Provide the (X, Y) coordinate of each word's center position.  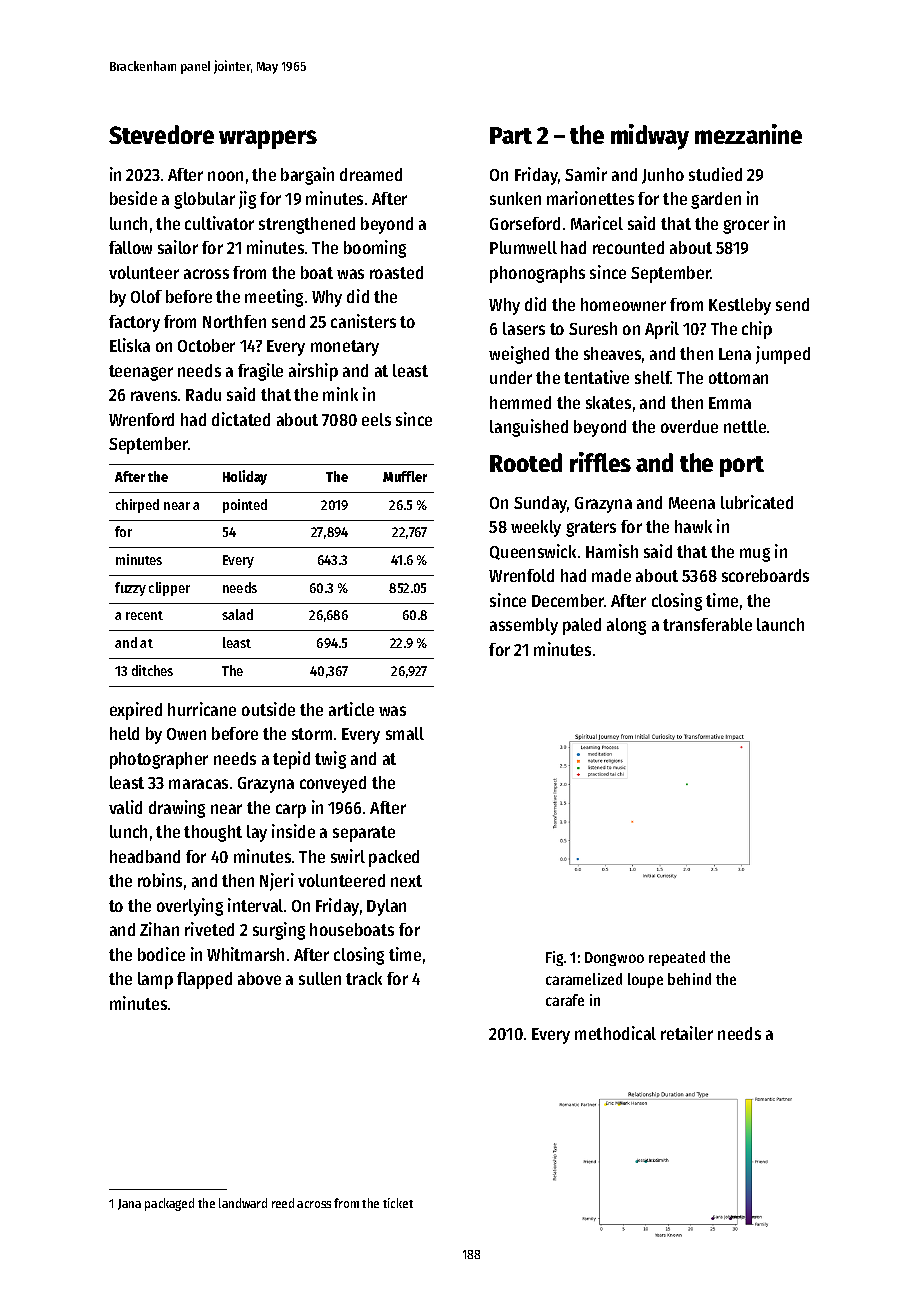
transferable (707, 624)
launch (780, 624)
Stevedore (161, 134)
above (259, 978)
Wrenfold (521, 575)
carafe (565, 1000)
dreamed (371, 174)
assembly (524, 626)
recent (144, 615)
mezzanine (748, 134)
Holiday (245, 477)
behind (689, 979)
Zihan (159, 929)
